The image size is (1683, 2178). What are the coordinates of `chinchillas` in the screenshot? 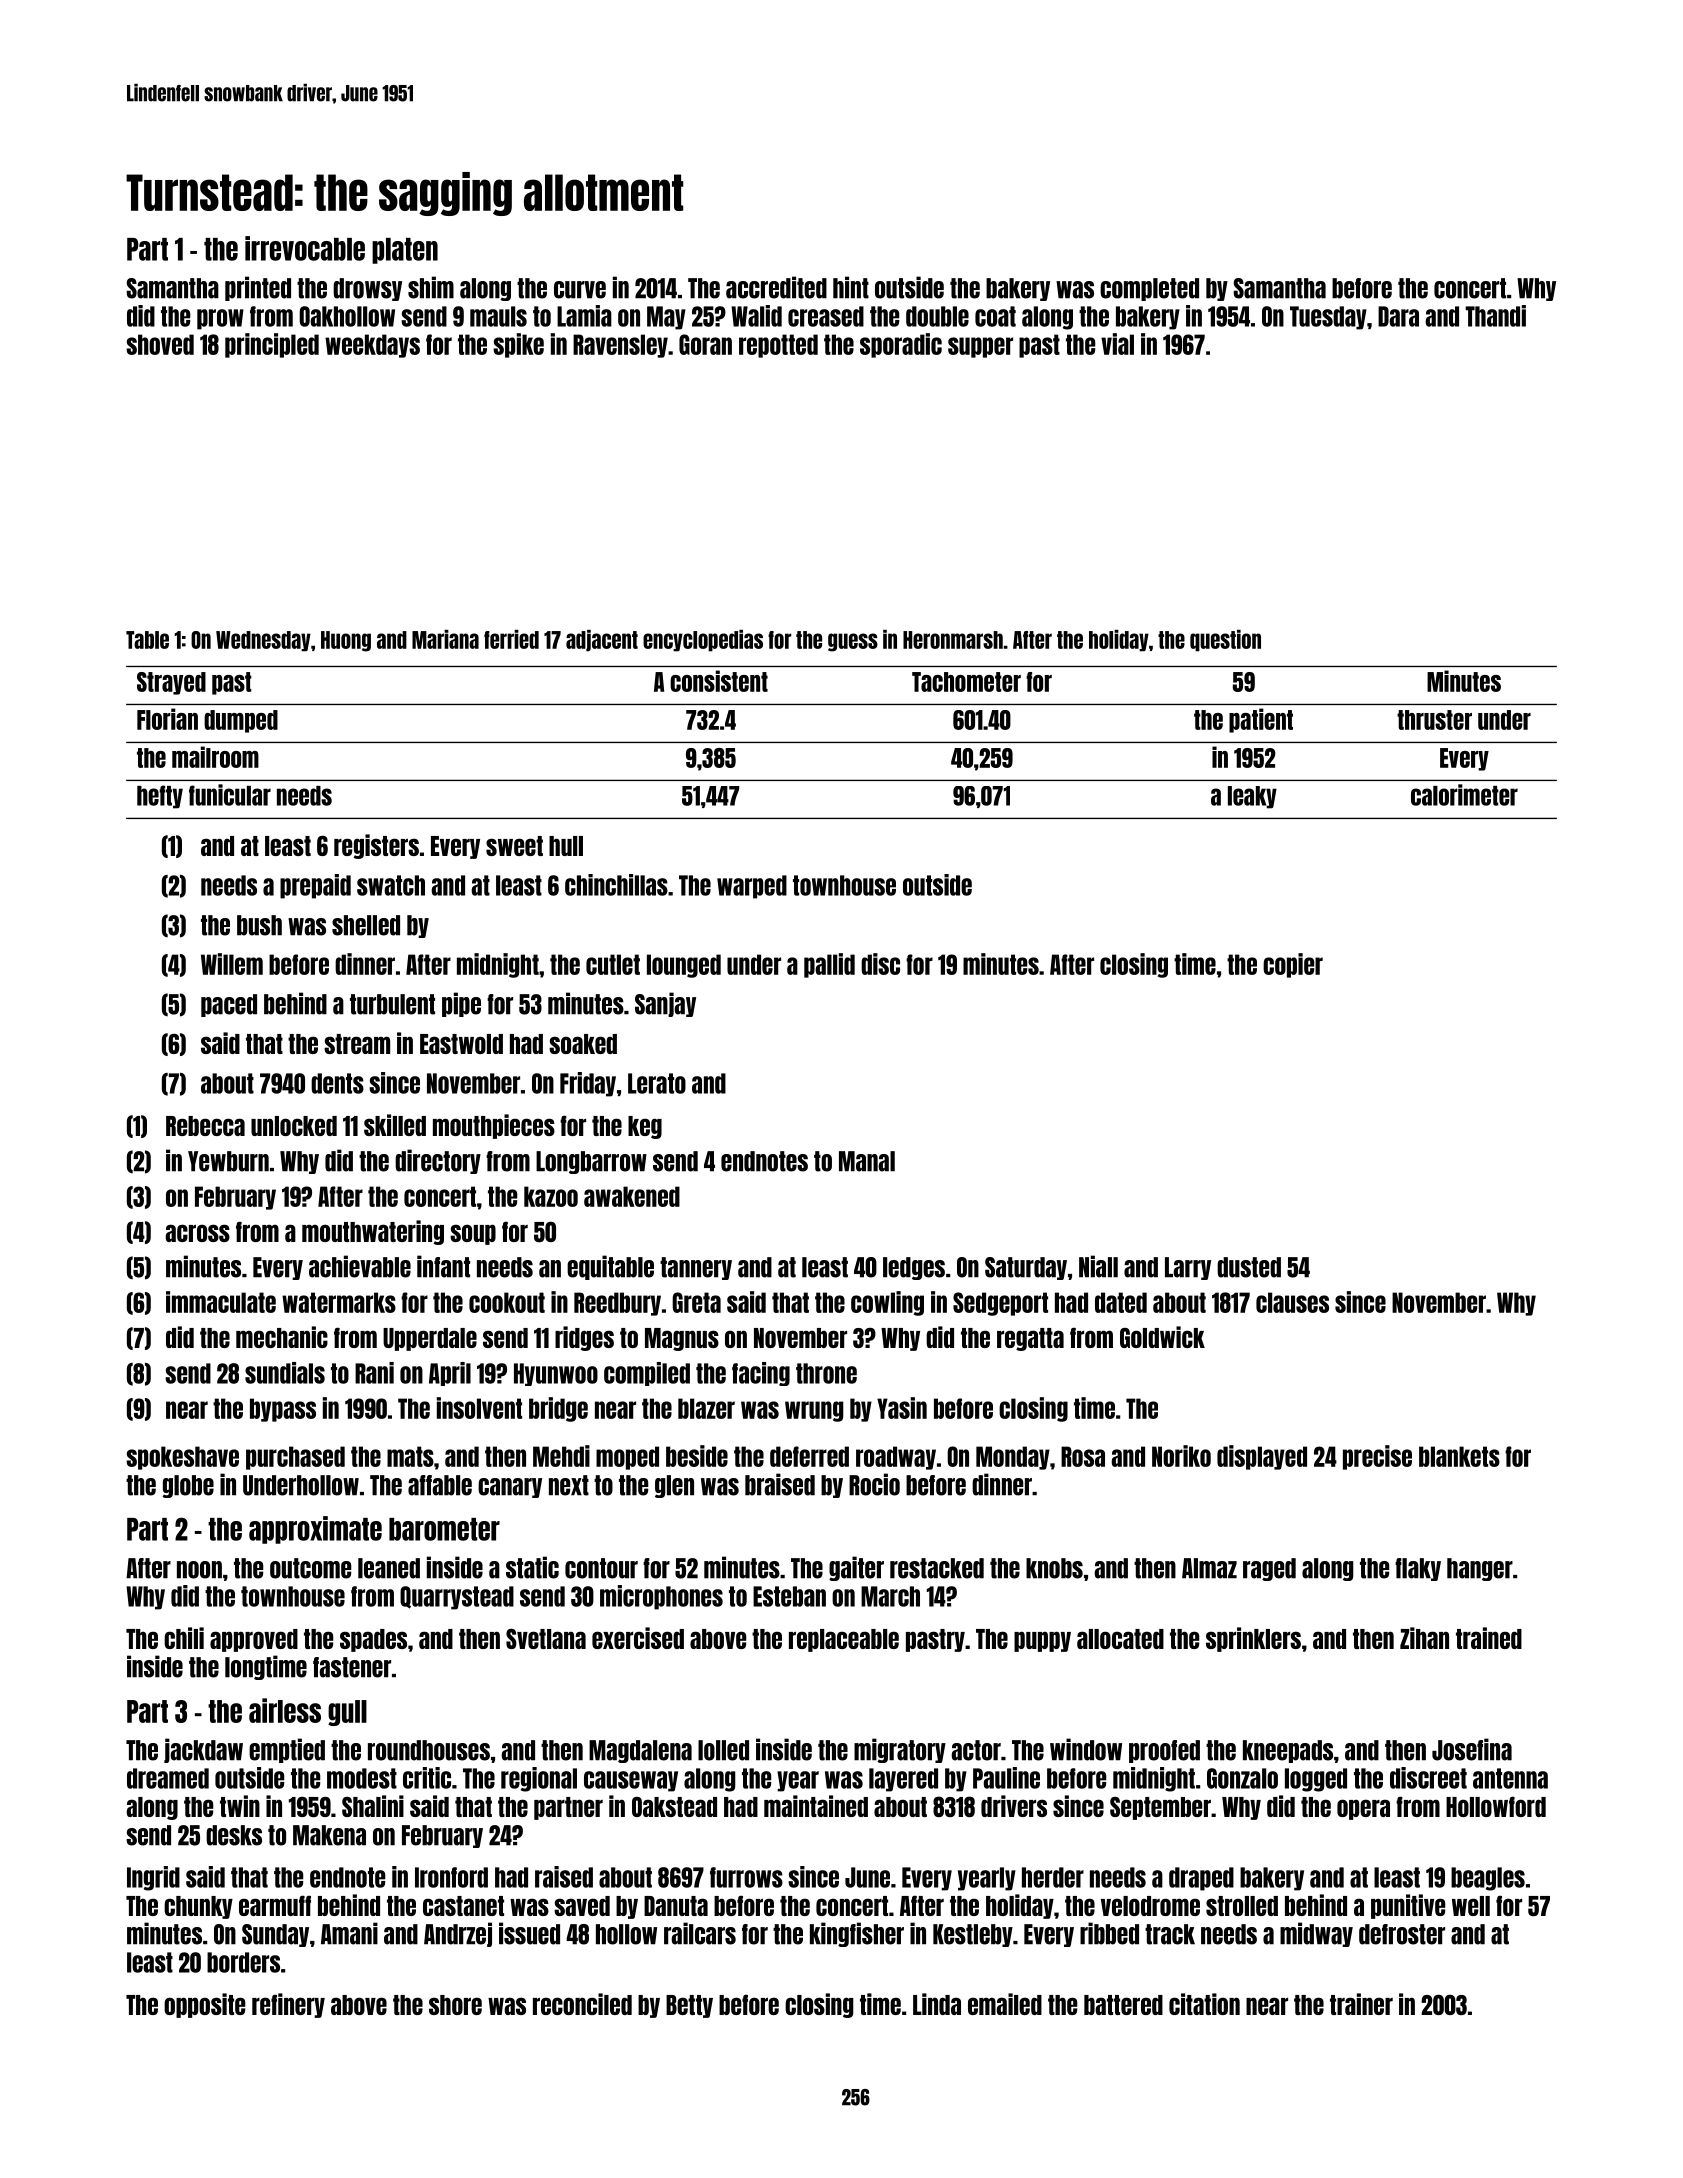 It's located at (616, 885).
